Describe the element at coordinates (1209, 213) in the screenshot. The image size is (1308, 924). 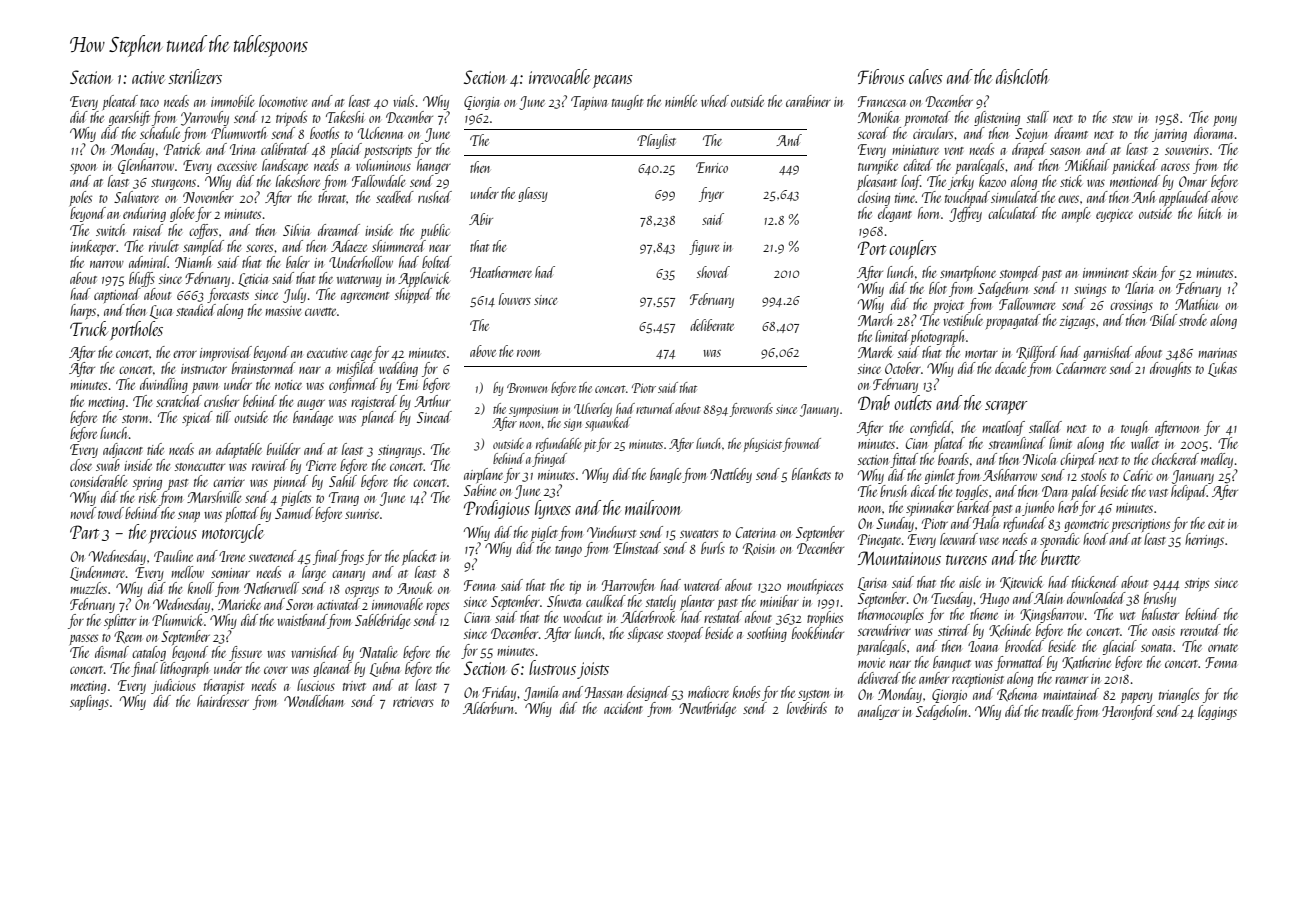
I see `hitch` at that location.
